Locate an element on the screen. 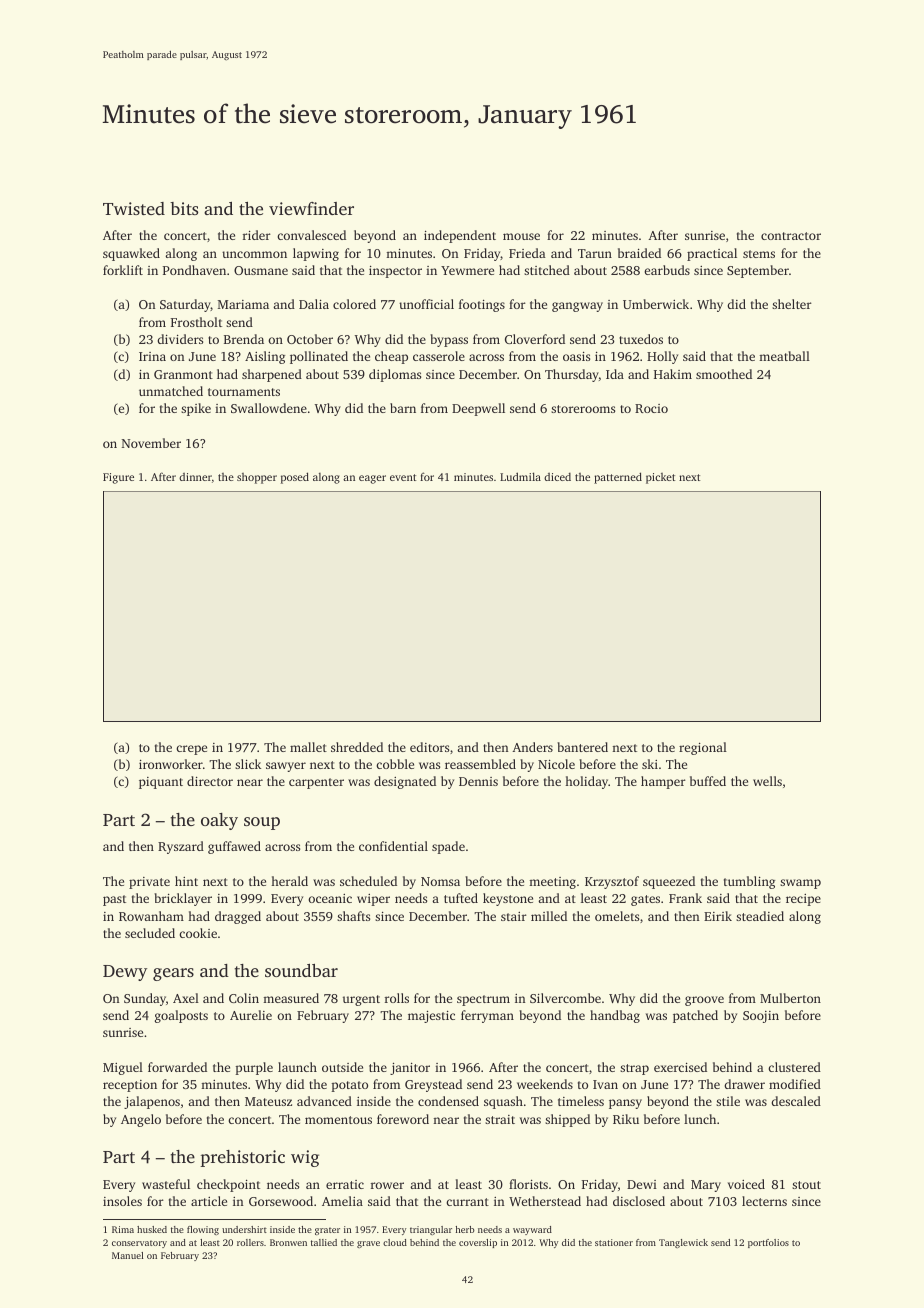 This screenshot has height=1308, width=924. stout is located at coordinates (806, 1185).
